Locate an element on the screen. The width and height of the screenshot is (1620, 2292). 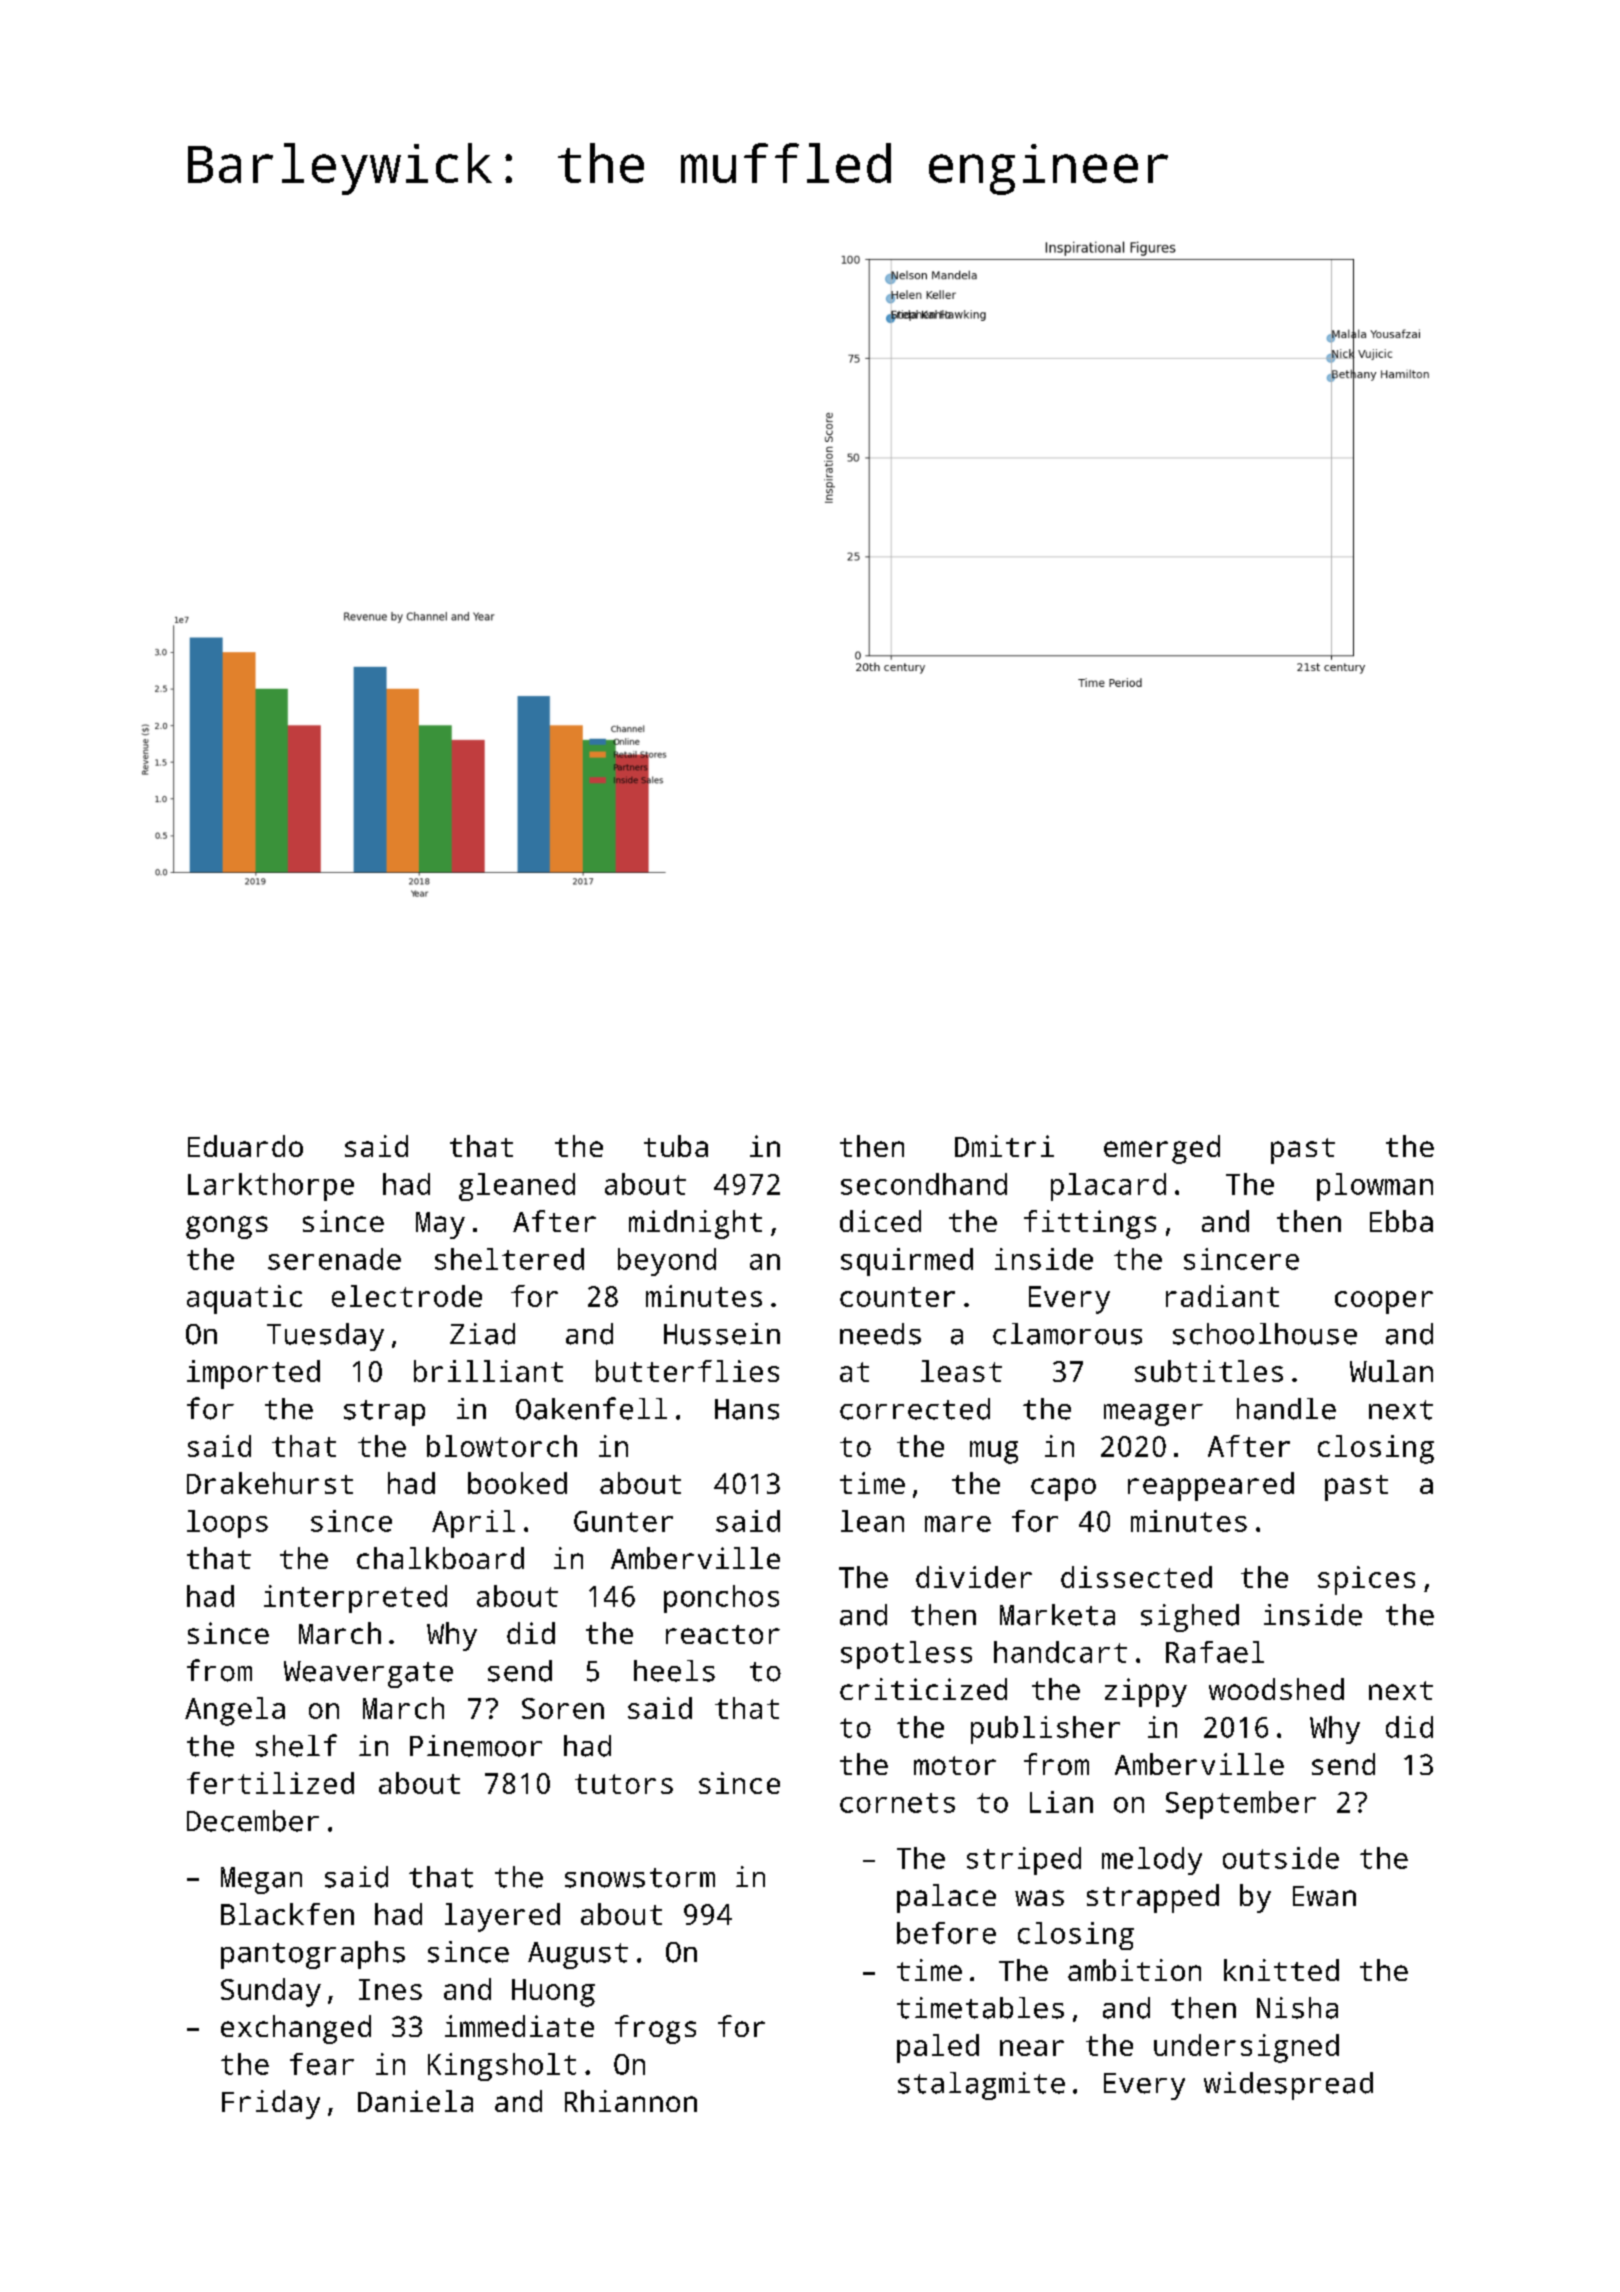
schoolhouse is located at coordinates (1265, 1334).
